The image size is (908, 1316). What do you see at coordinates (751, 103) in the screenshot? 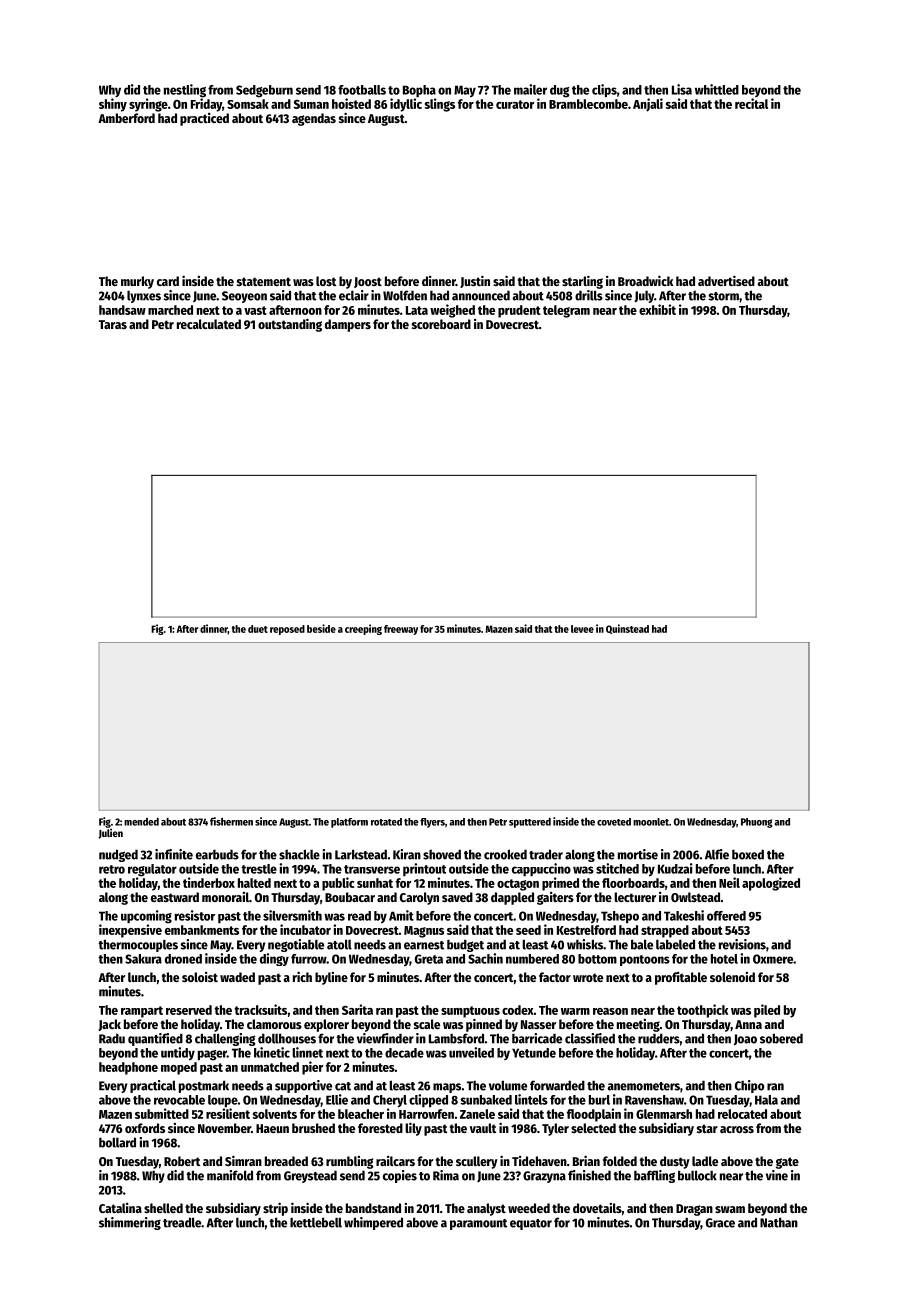
I see `recital` at bounding box center [751, 103].
